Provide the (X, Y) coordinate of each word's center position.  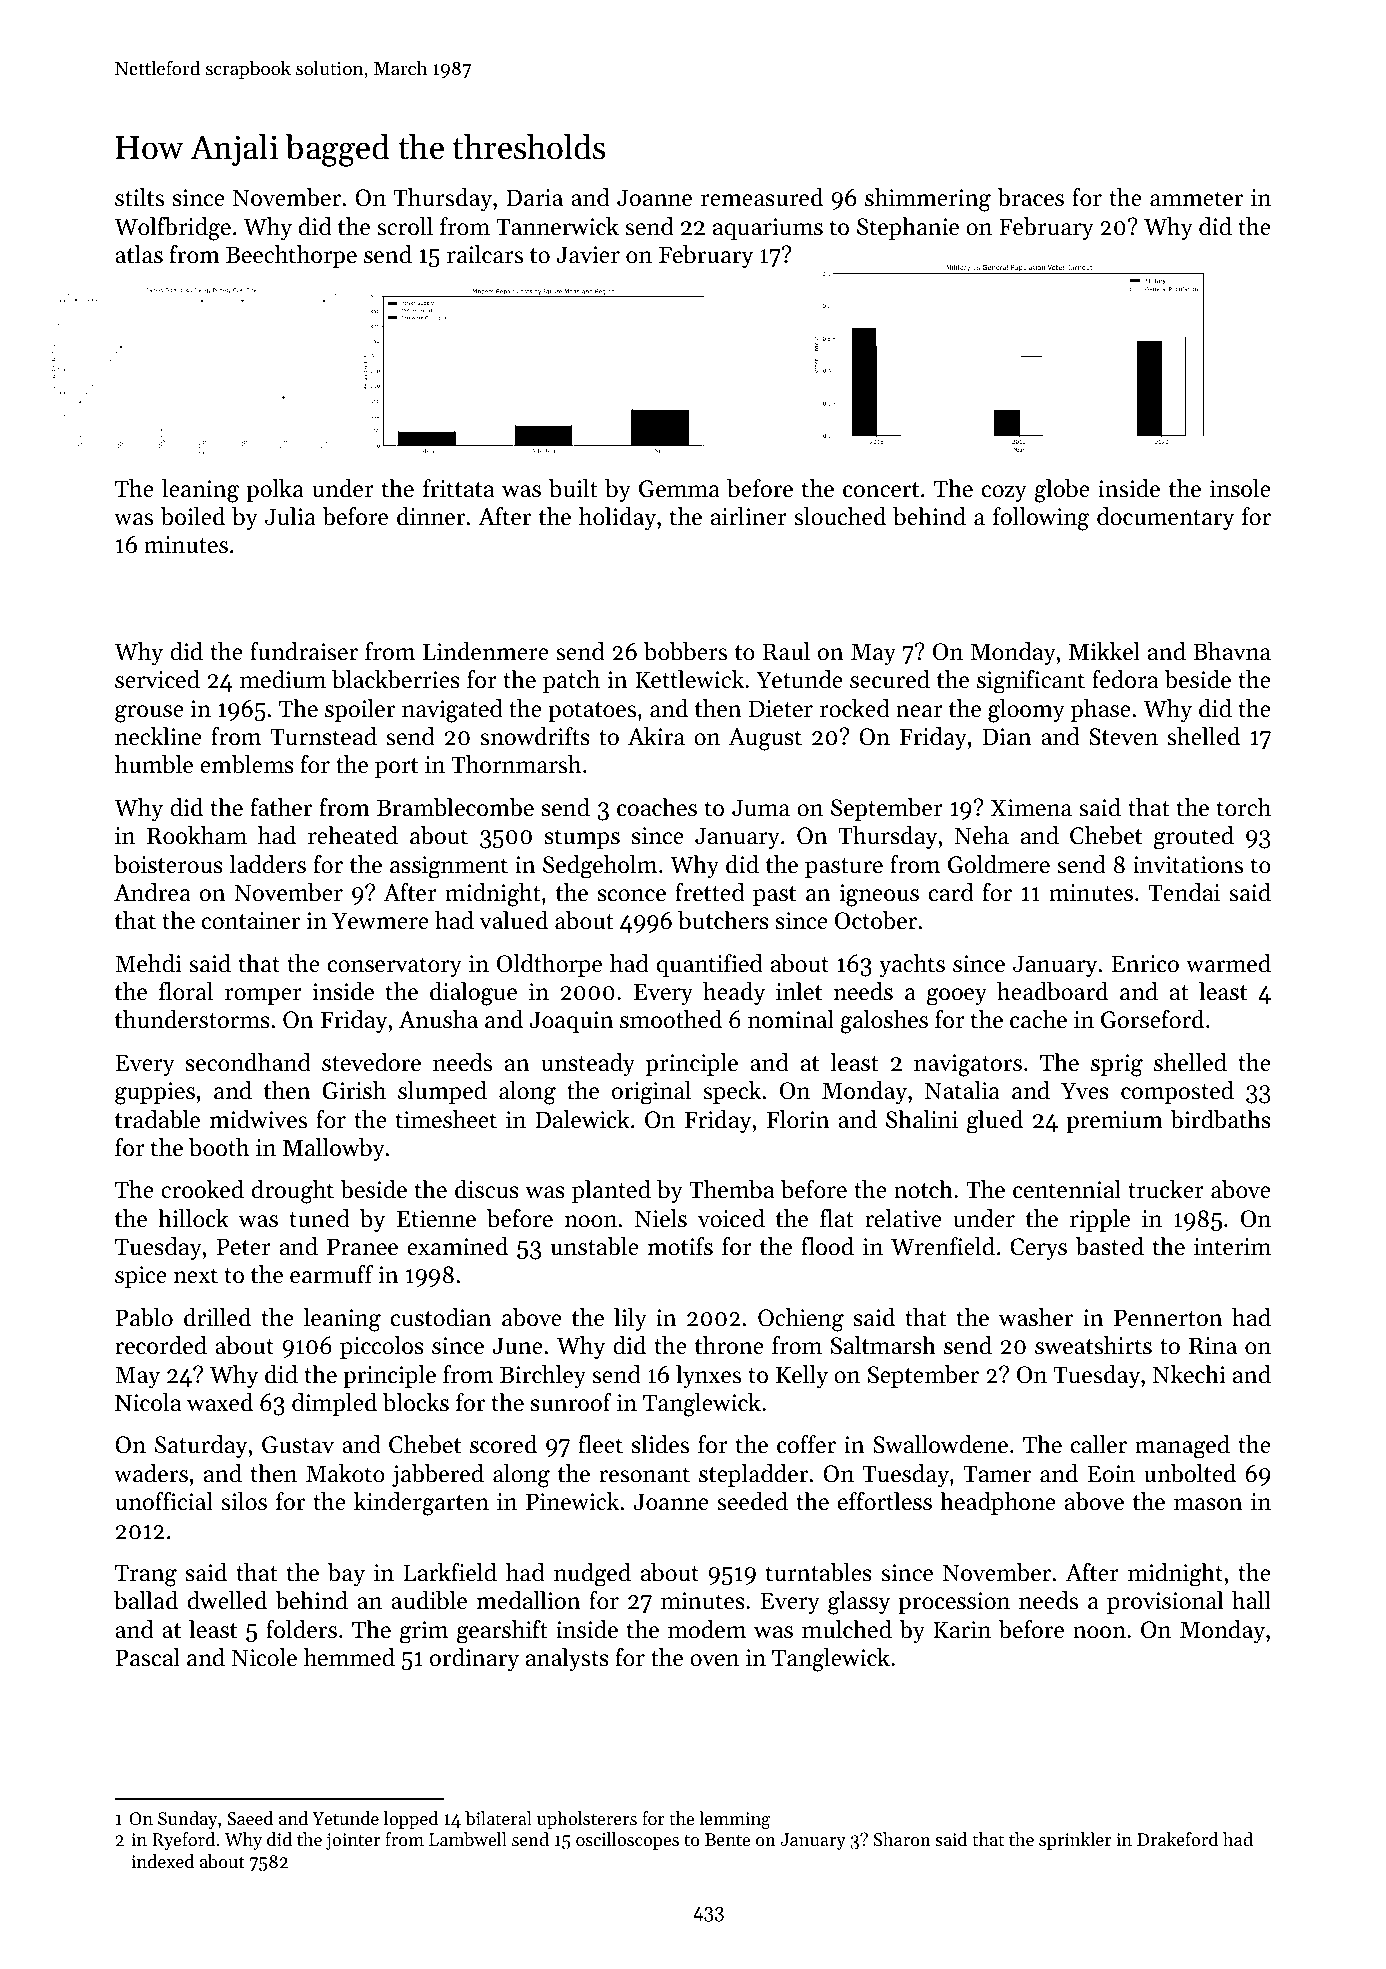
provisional (1165, 1602)
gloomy (1026, 711)
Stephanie (908, 228)
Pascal (148, 1657)
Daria (534, 197)
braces (1030, 197)
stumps (582, 839)
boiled (193, 516)
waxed (220, 1402)
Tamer (997, 1474)
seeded (752, 1501)
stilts (139, 197)
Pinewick (572, 1501)
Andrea (152, 892)
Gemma (679, 489)
